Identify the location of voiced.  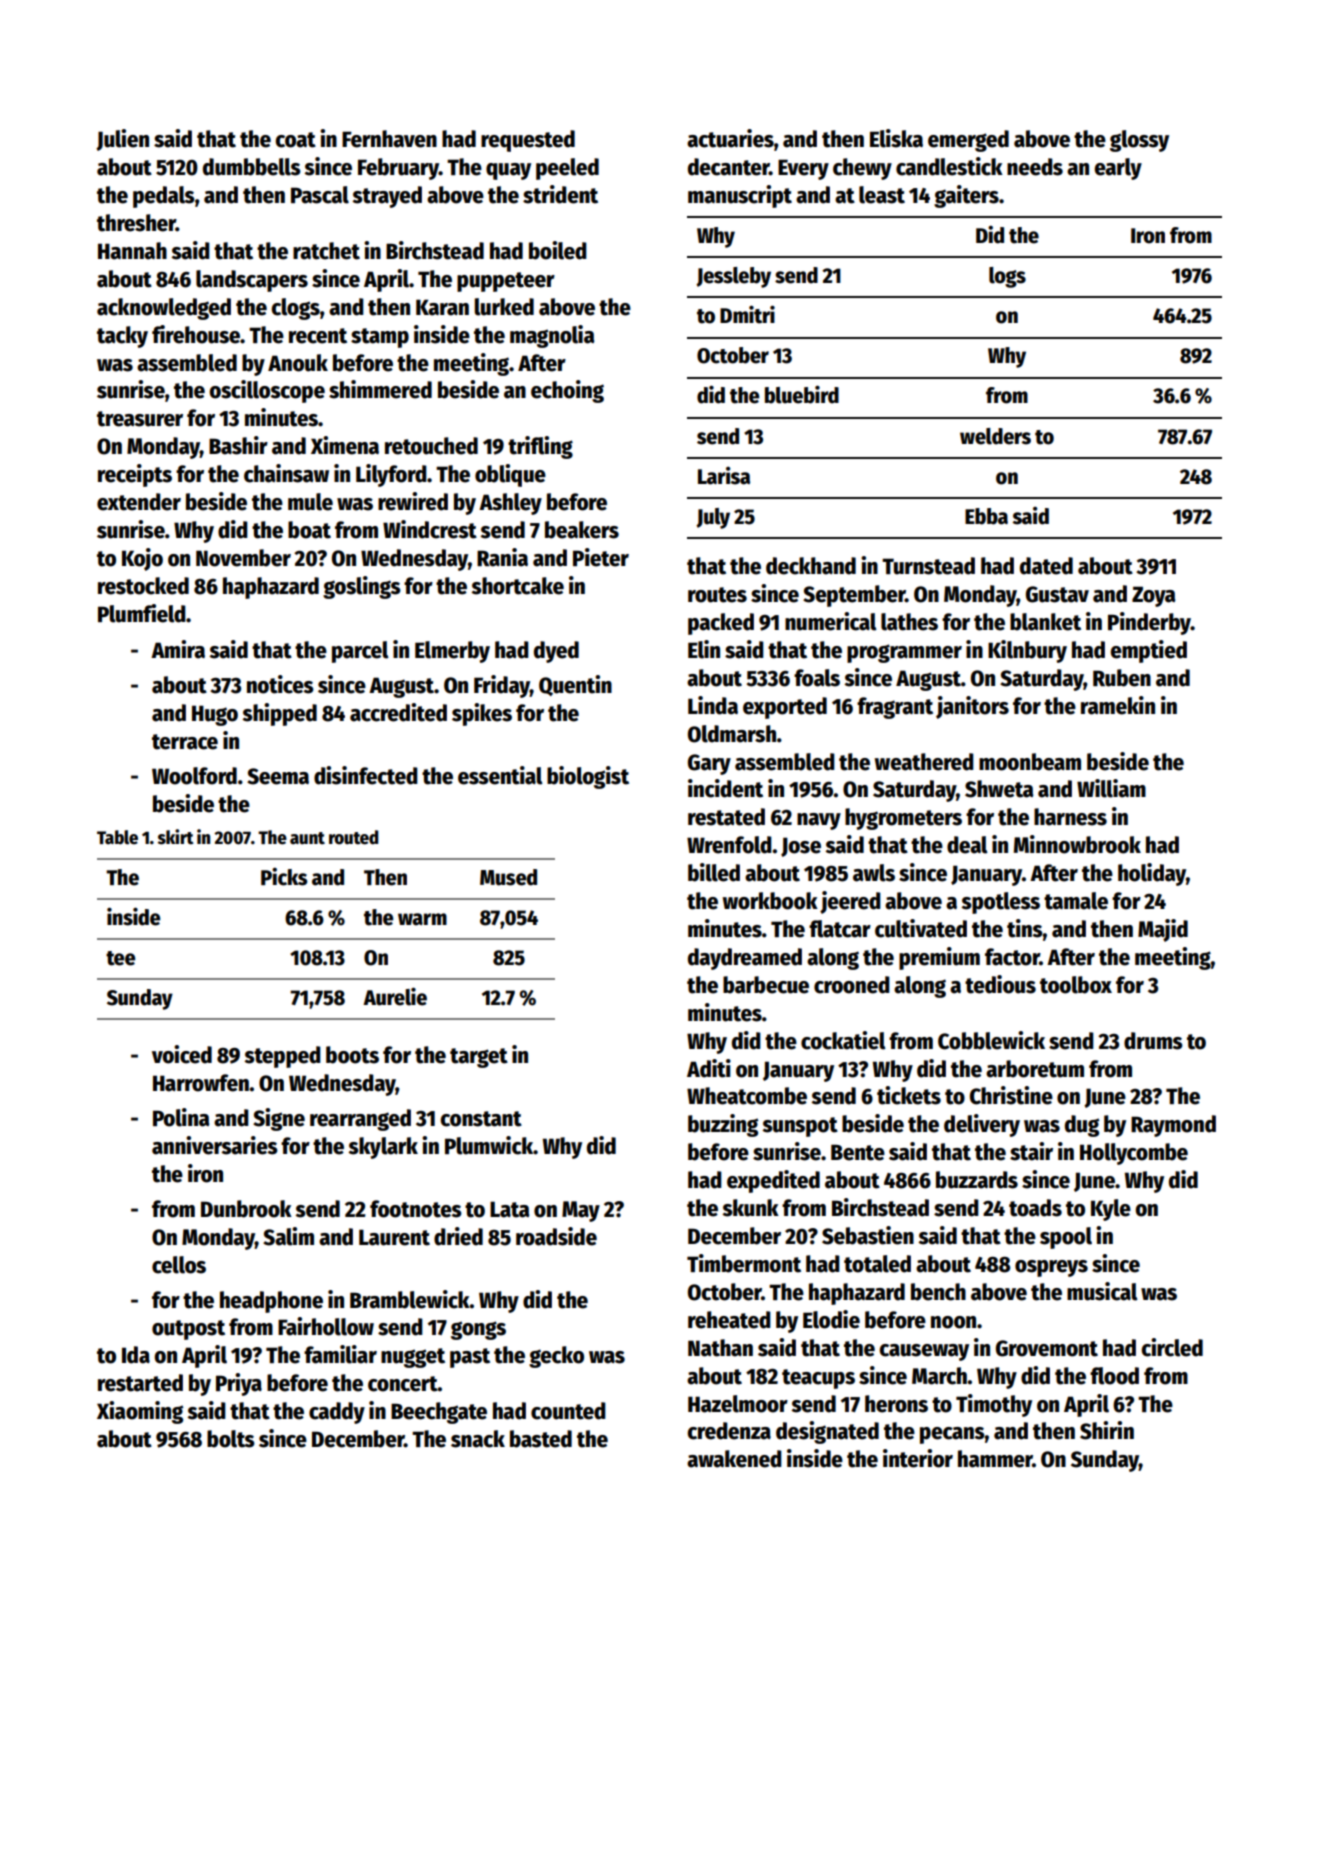
(182, 1054).
